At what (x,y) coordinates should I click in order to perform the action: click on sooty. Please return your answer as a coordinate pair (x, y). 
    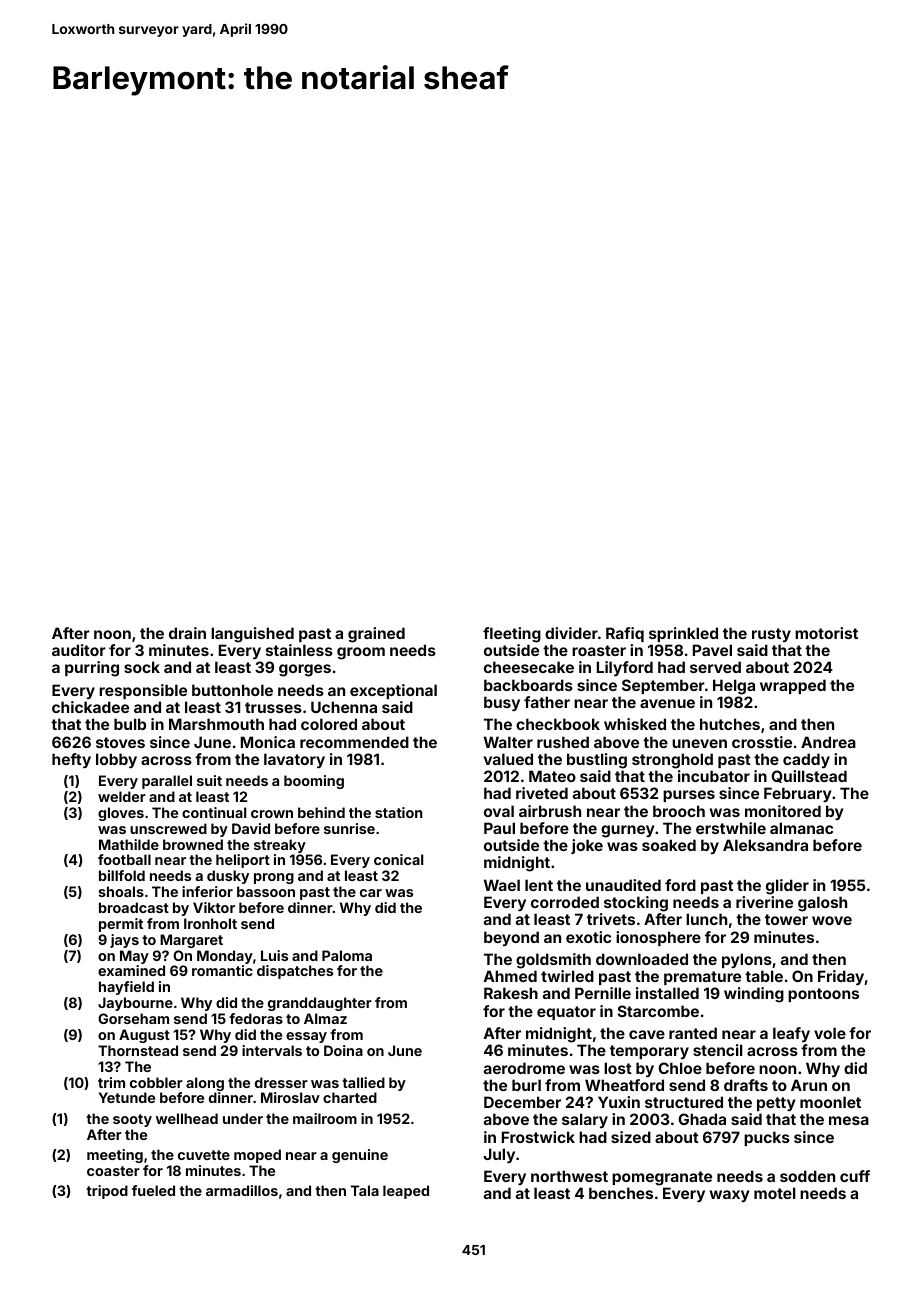
    Looking at the image, I should click on (132, 1120).
